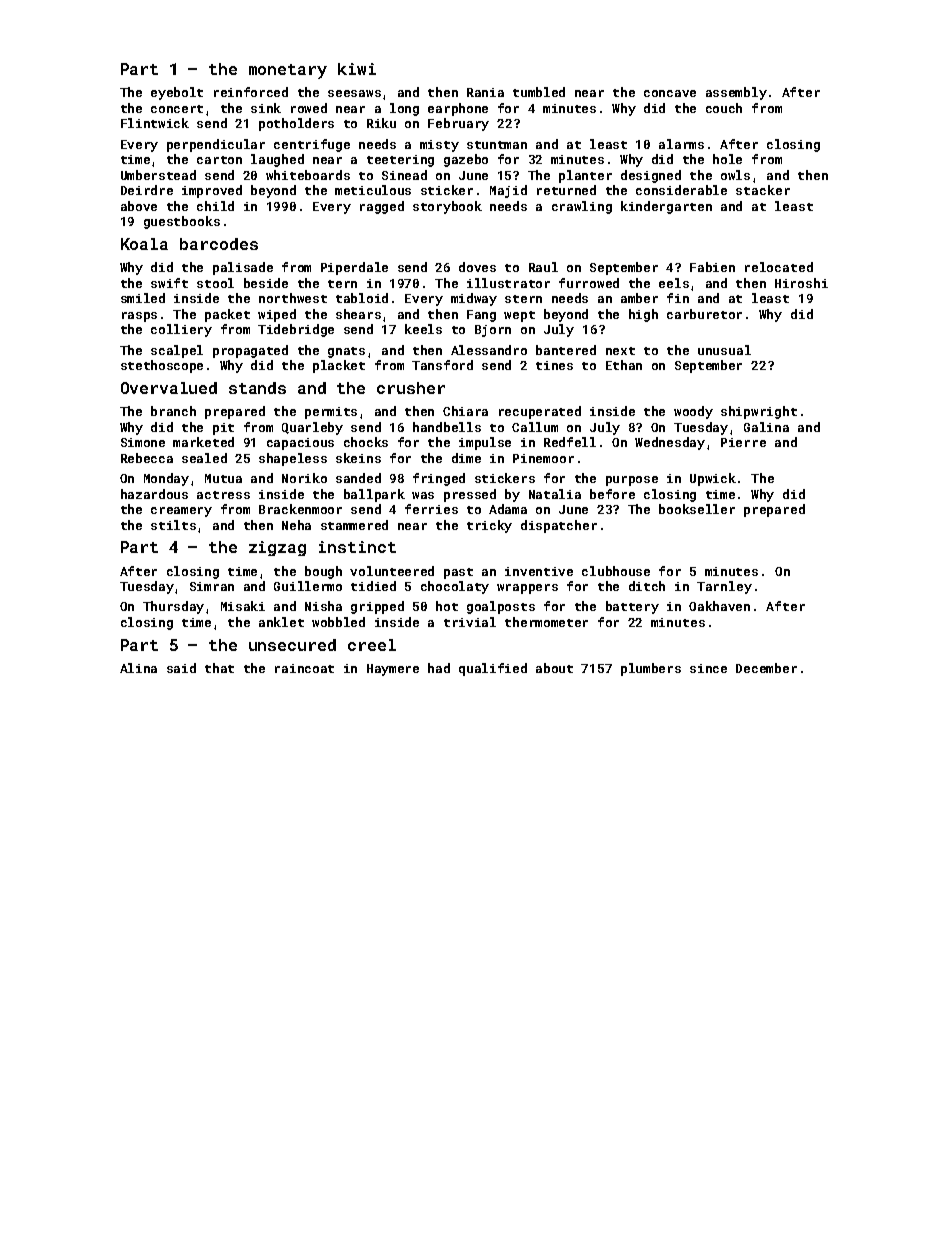 This screenshot has width=952, height=1233. Describe the element at coordinates (519, 316) in the screenshot. I see `wept` at that location.
